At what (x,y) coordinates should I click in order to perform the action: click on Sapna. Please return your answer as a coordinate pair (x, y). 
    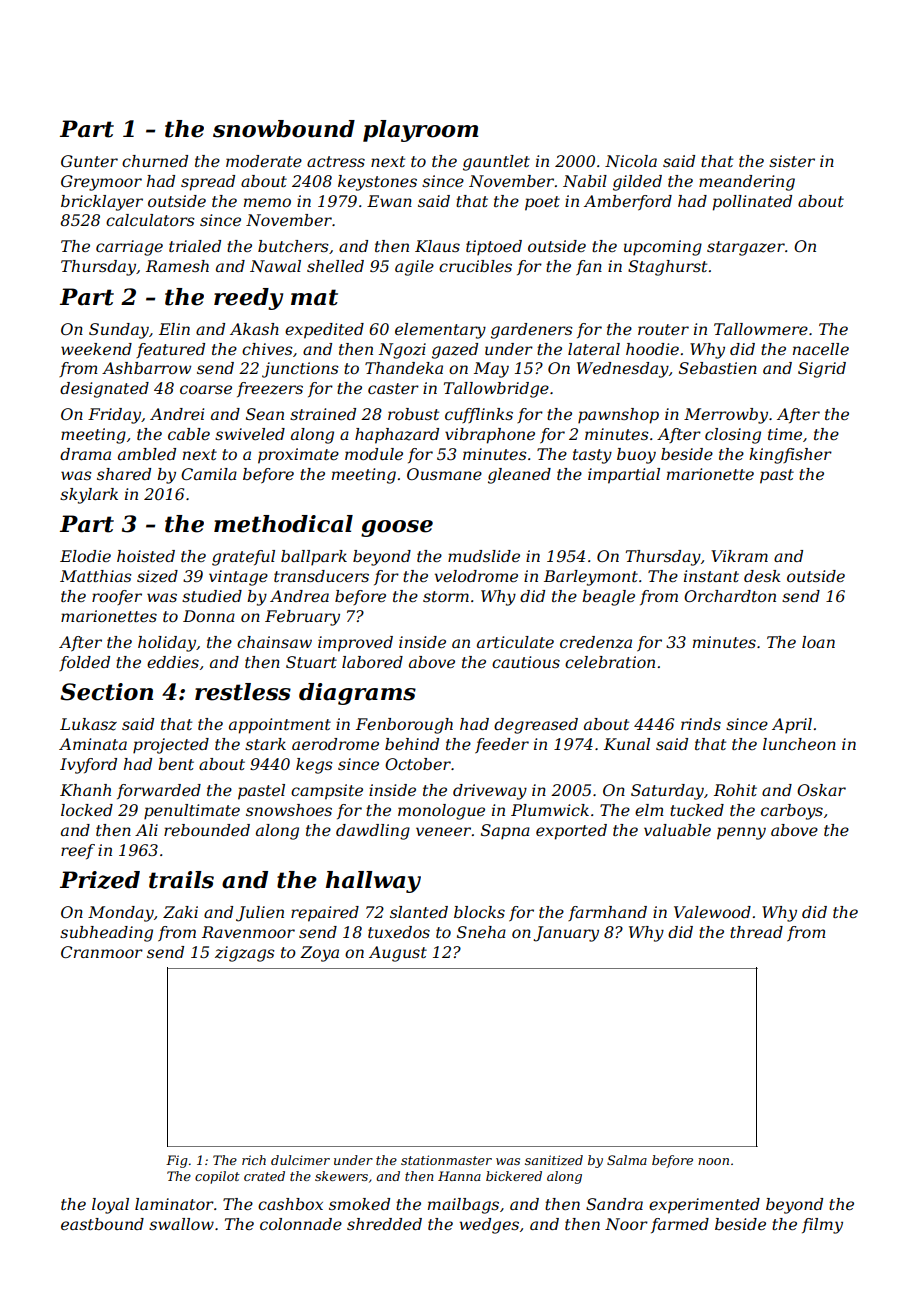
    Looking at the image, I should click on (505, 832).
